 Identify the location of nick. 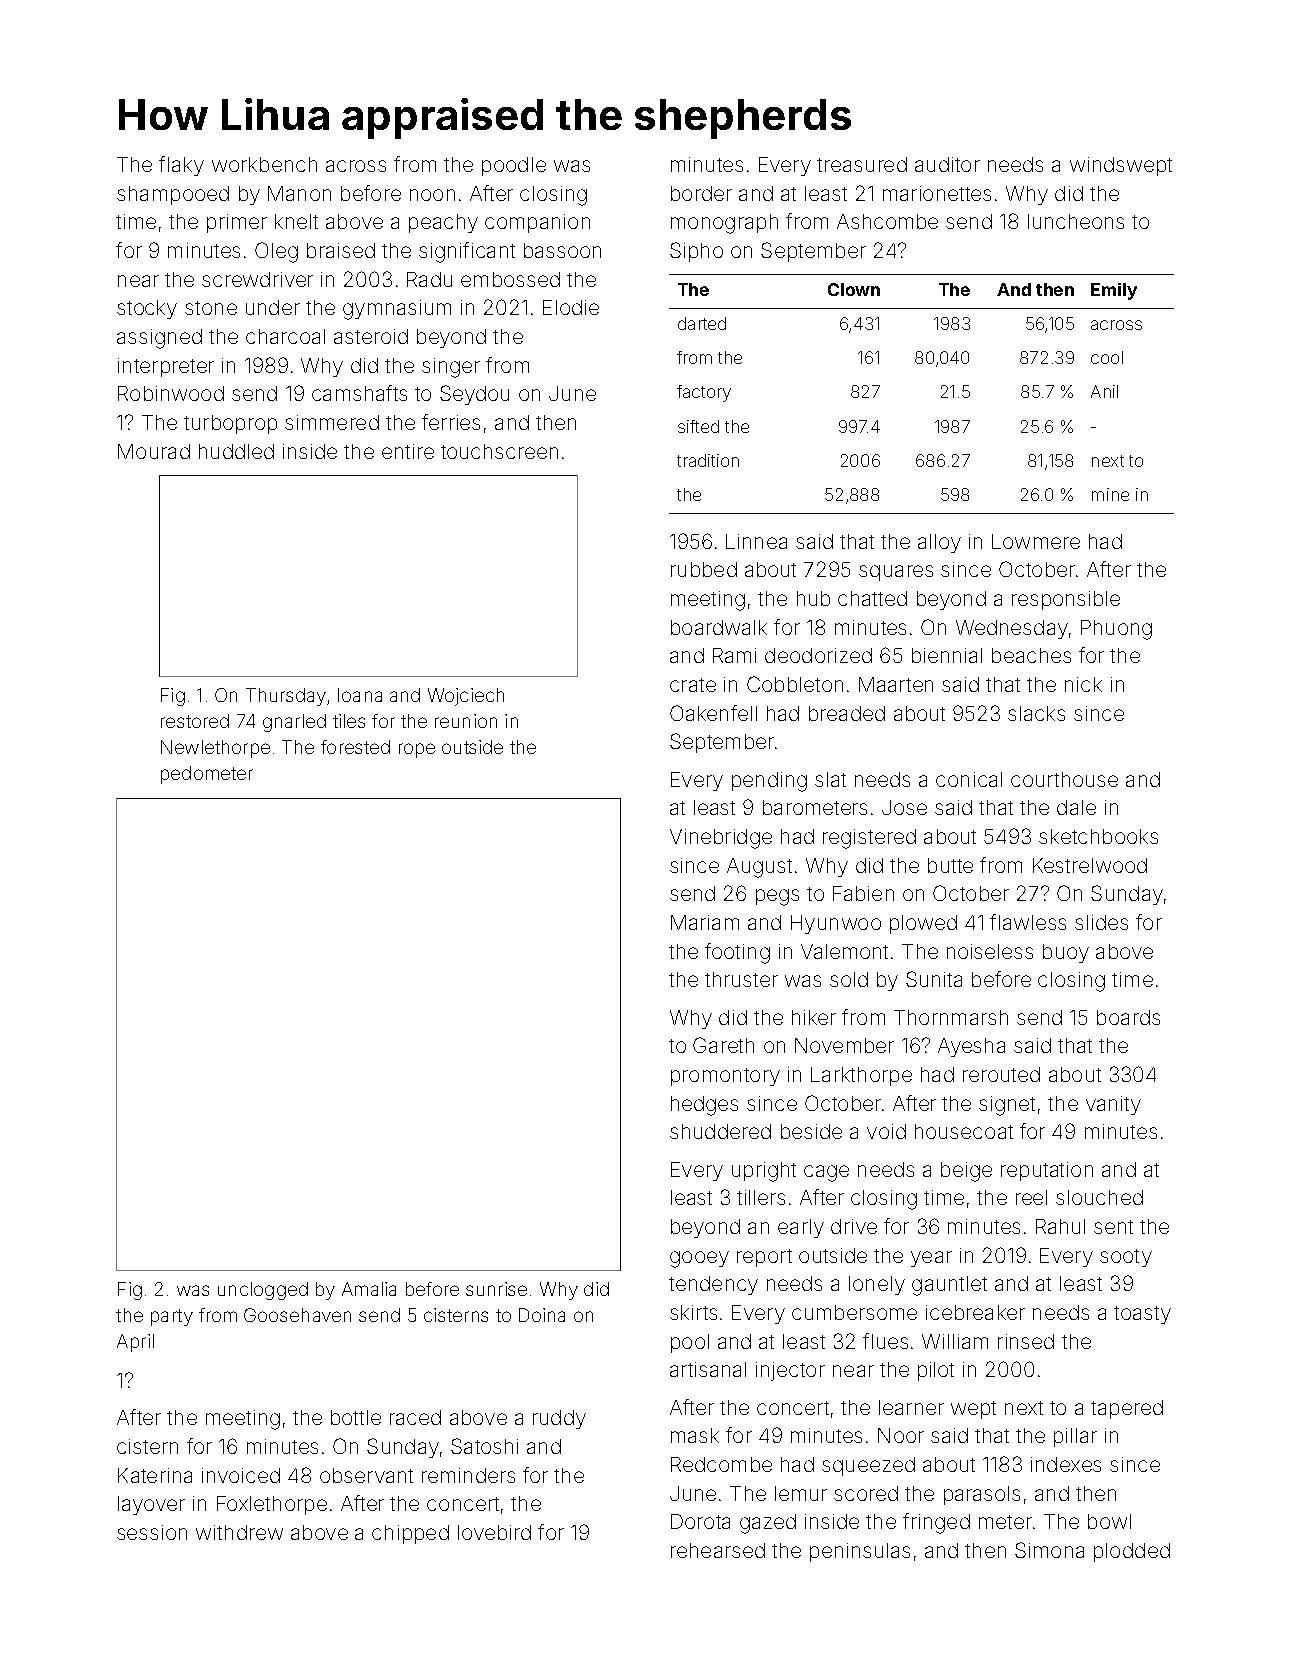
(1083, 684).
